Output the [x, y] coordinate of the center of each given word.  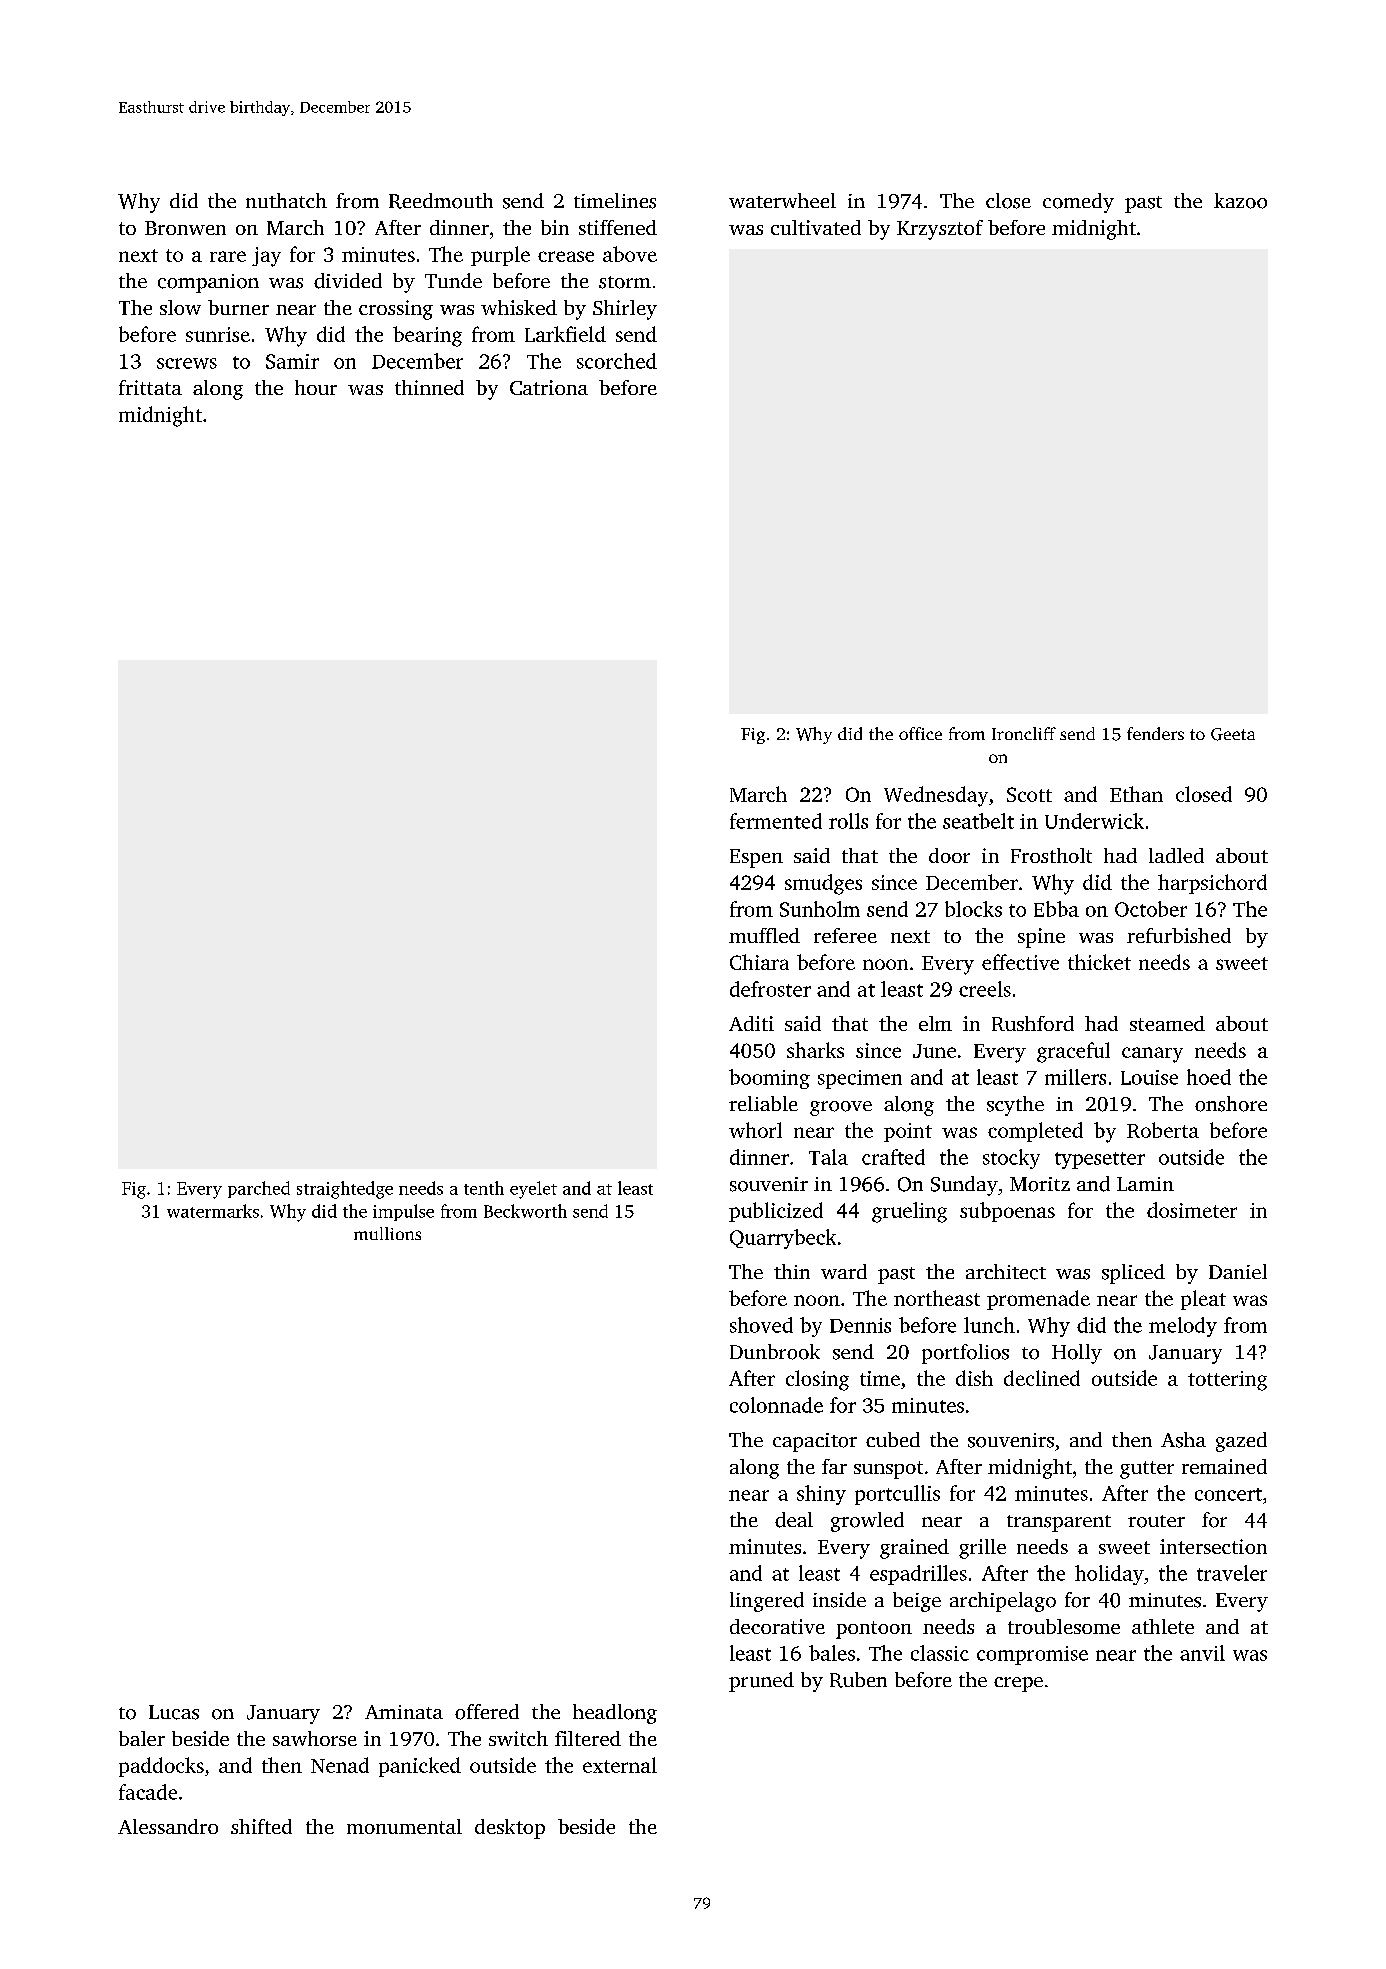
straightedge [345, 1190]
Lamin [1145, 1184]
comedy [1078, 203]
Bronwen [185, 228]
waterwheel [782, 200]
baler [142, 1738]
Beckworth [525, 1211]
